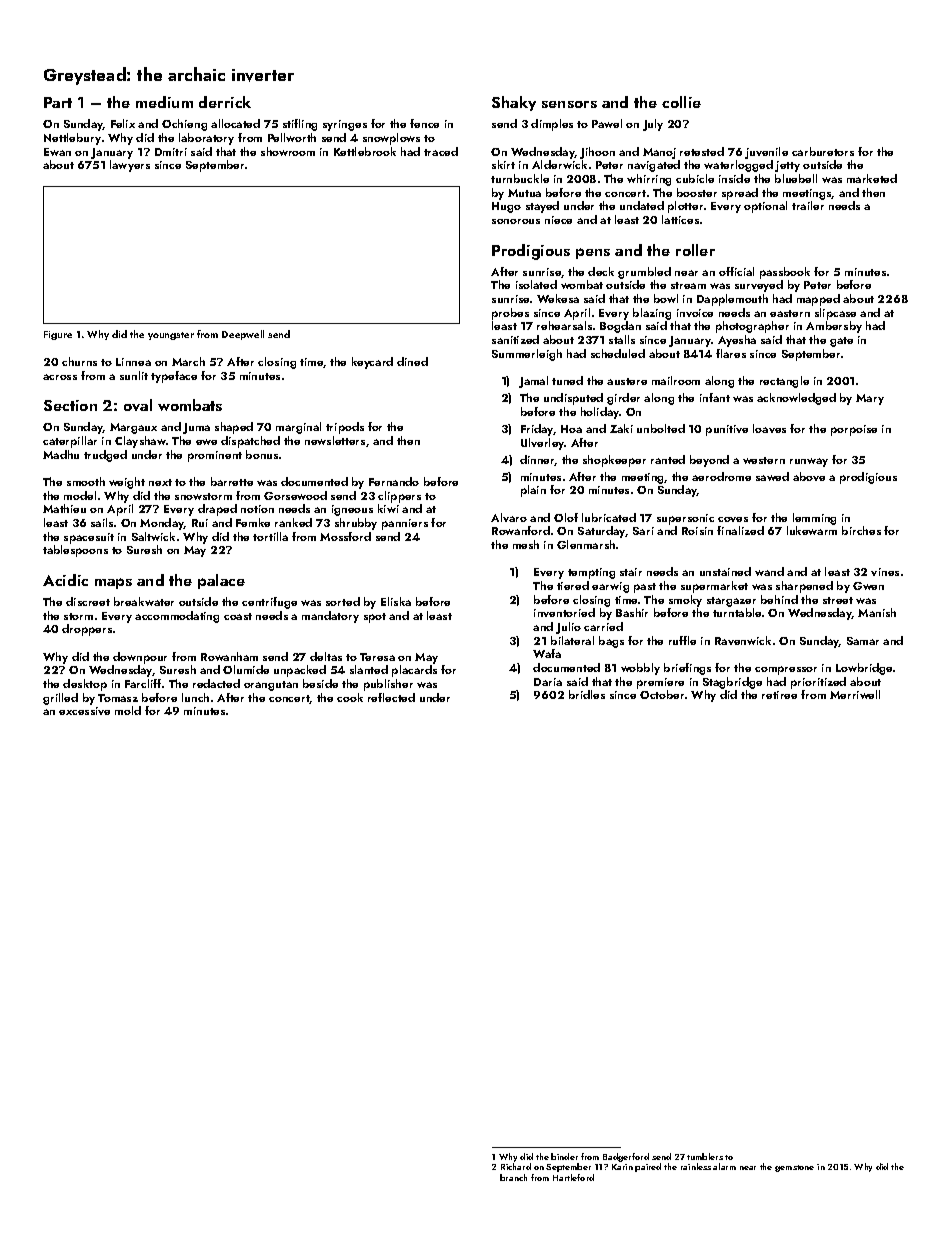 This screenshot has height=1233, width=952. Describe the element at coordinates (84, 711) in the screenshot. I see `excessive` at that location.
